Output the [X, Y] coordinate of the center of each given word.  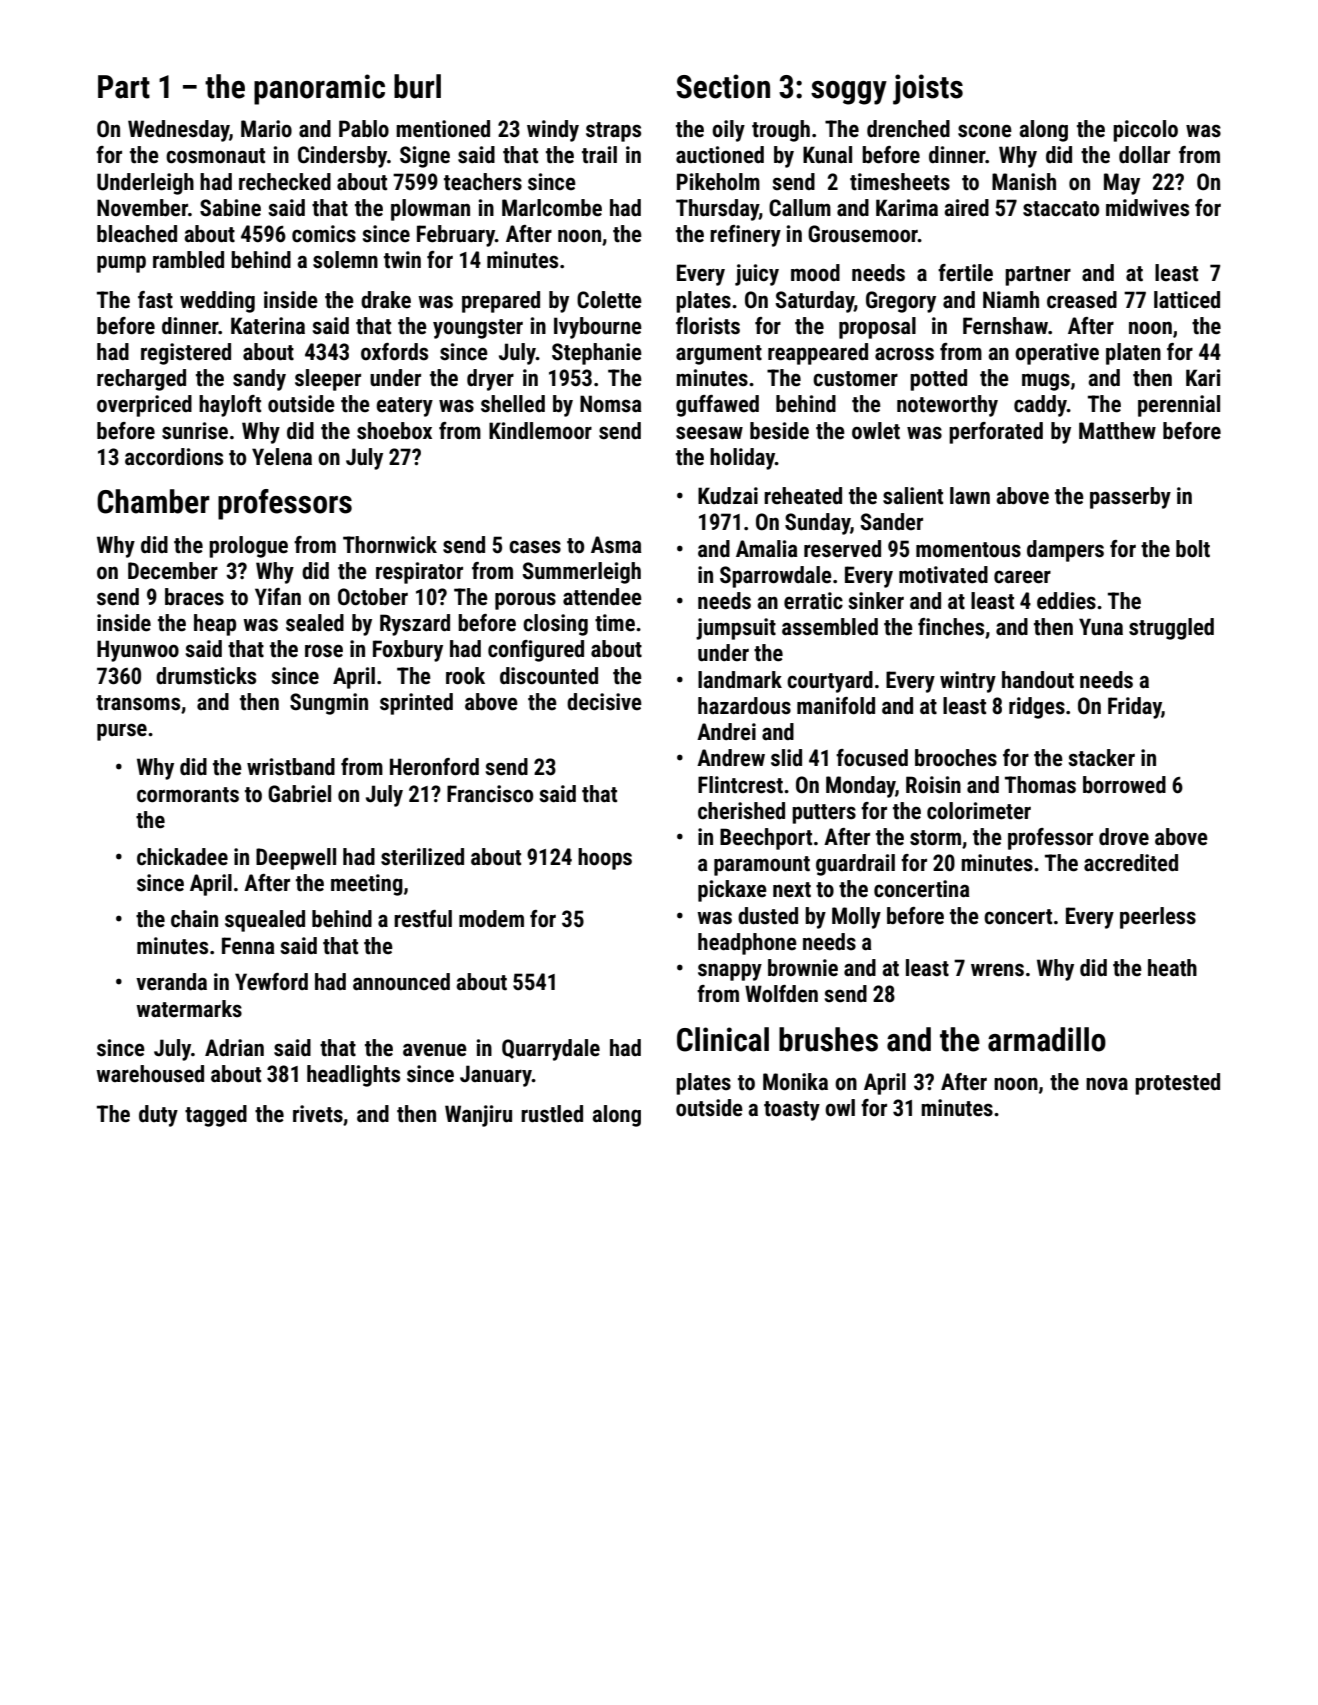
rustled [552, 1114]
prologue [248, 547]
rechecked [285, 182]
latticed [1187, 300]
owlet [876, 431]
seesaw [709, 433]
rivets [318, 1114]
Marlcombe [552, 208]
